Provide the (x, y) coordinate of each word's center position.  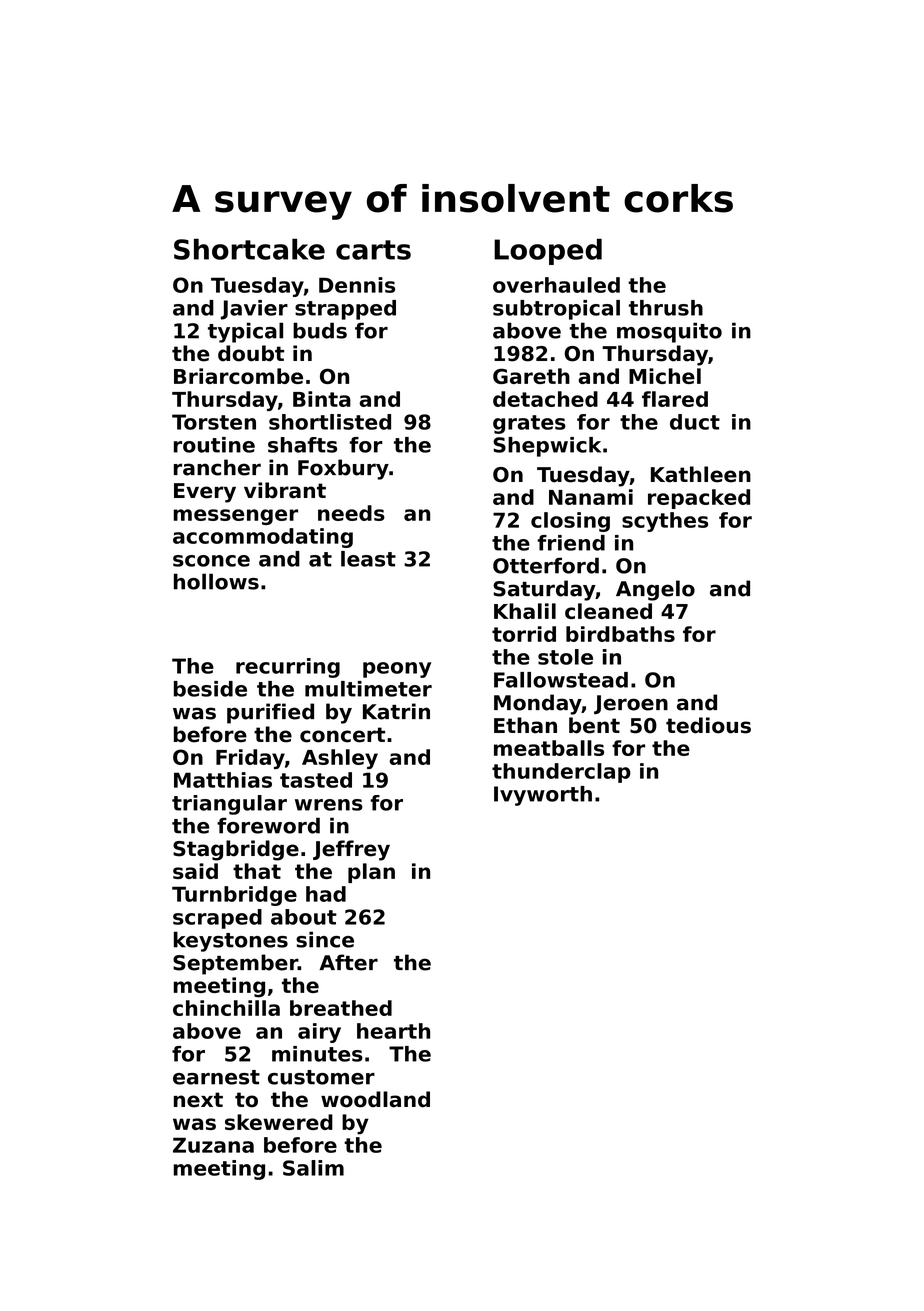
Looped (548, 252)
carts (373, 250)
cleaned (608, 611)
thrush (666, 308)
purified (270, 713)
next (198, 1100)
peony (397, 670)
